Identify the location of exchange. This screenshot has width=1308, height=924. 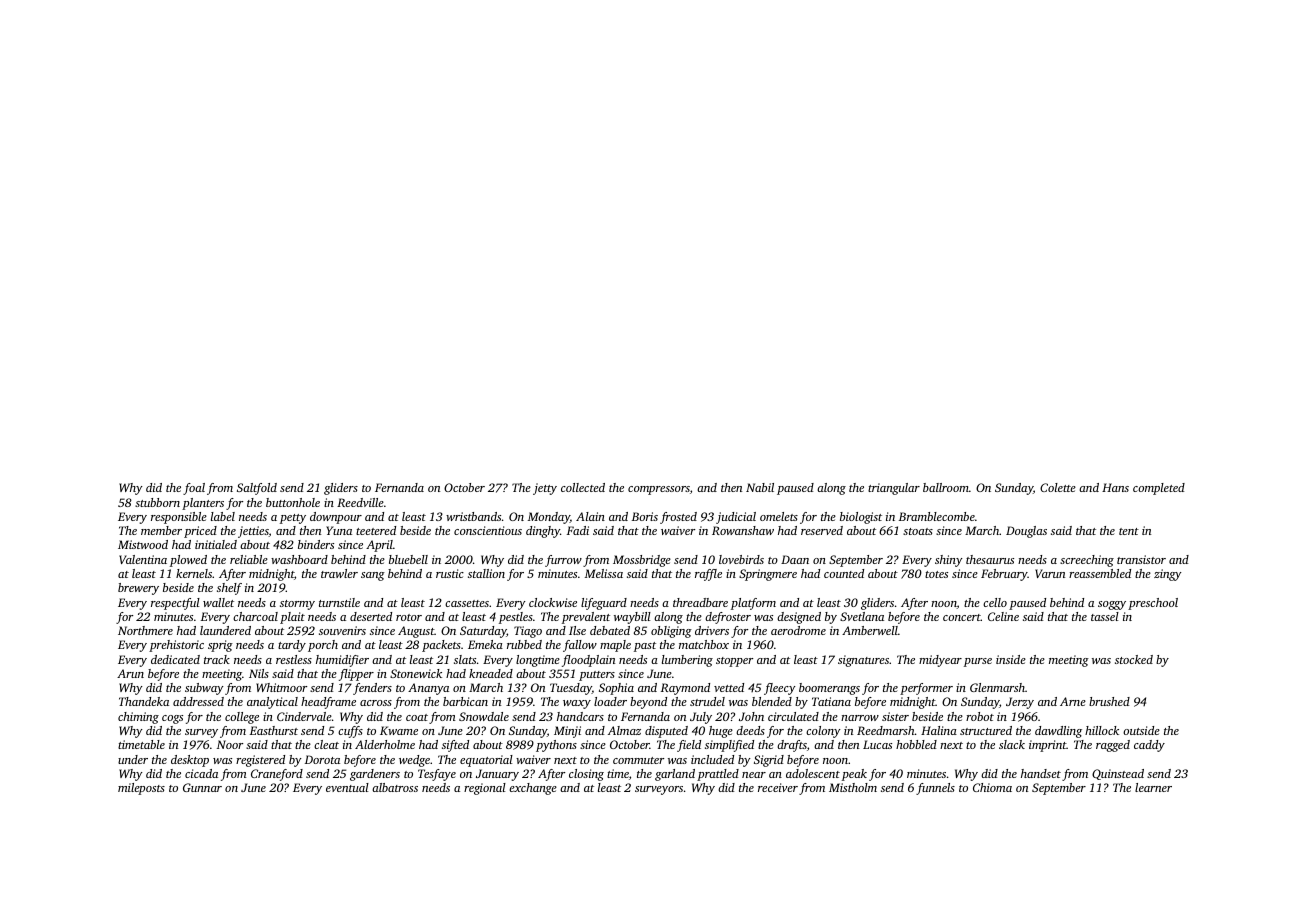
(533, 789).
